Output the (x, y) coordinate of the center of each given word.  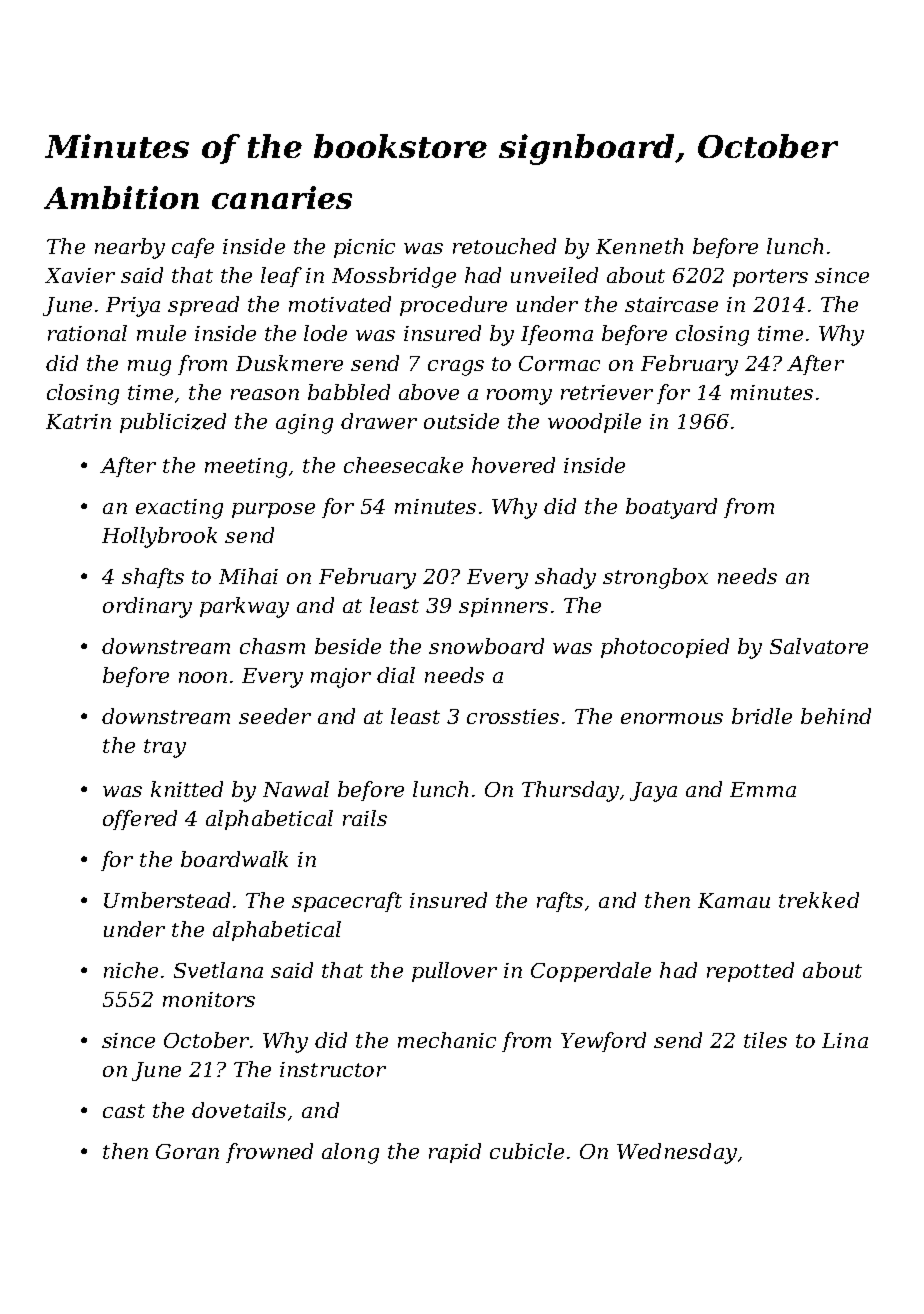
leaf (281, 277)
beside (348, 646)
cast (124, 1111)
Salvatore (819, 646)
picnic (364, 248)
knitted (187, 789)
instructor (333, 1069)
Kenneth (639, 246)
